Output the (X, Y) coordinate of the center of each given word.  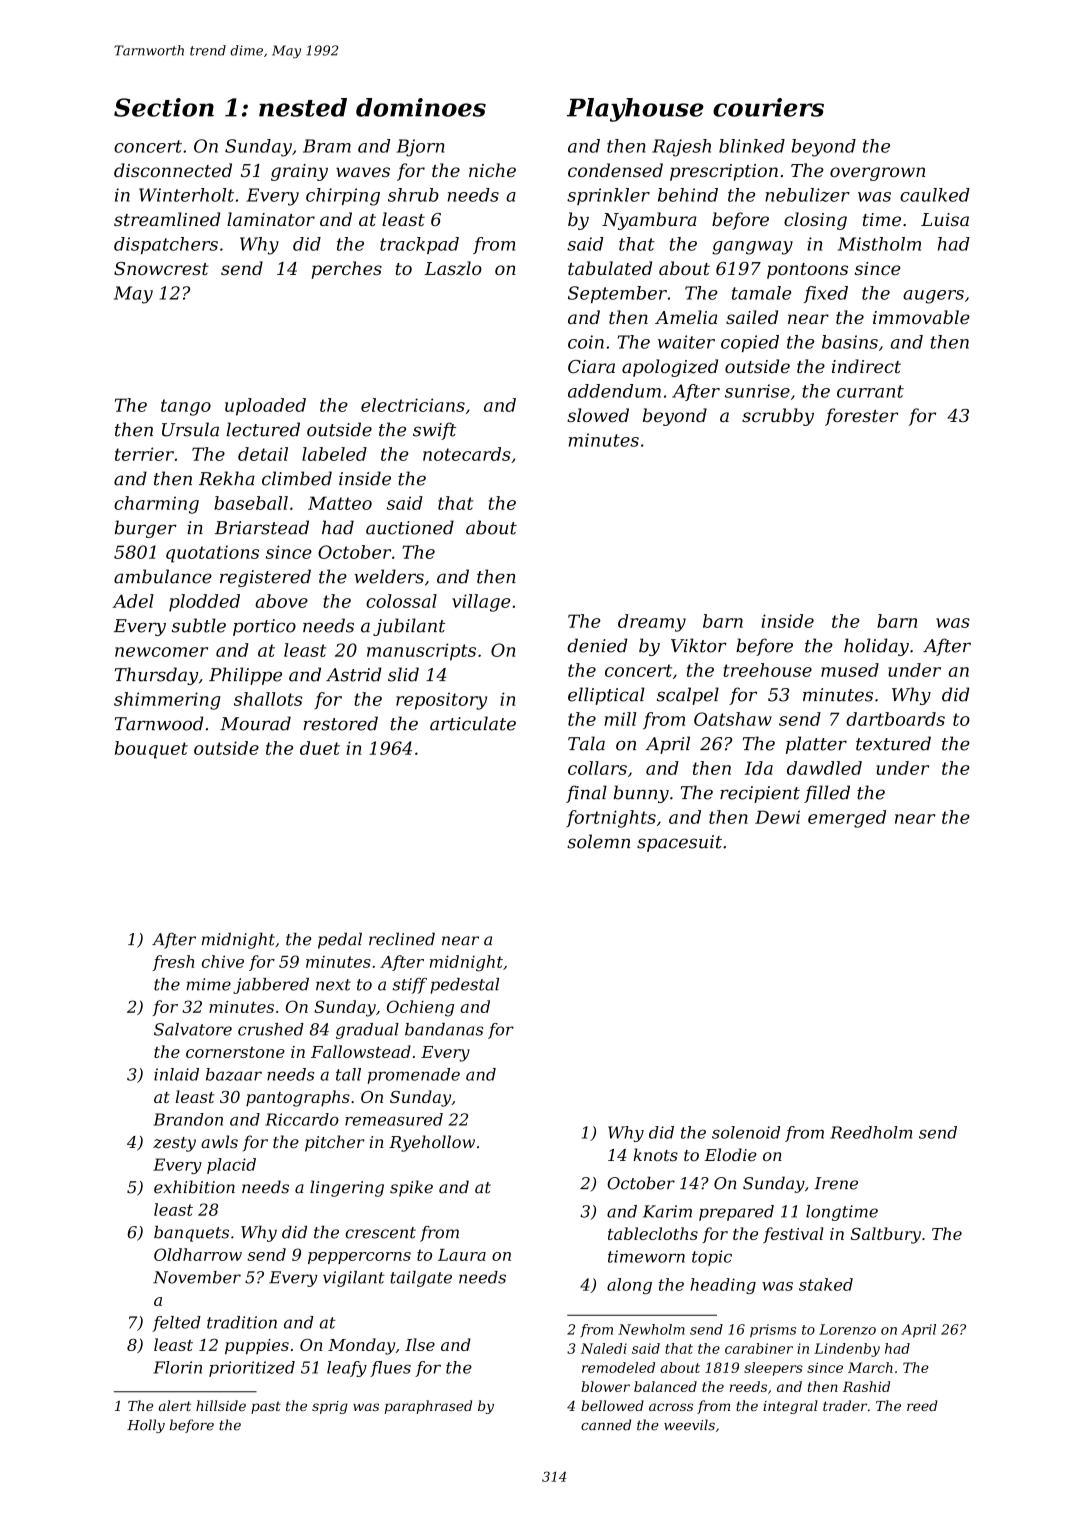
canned (606, 1425)
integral (790, 1407)
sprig (330, 1407)
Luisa (945, 219)
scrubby (778, 417)
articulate (473, 723)
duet (320, 748)
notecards (467, 454)
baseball (251, 503)
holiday (876, 647)
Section (164, 107)
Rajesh (681, 148)
